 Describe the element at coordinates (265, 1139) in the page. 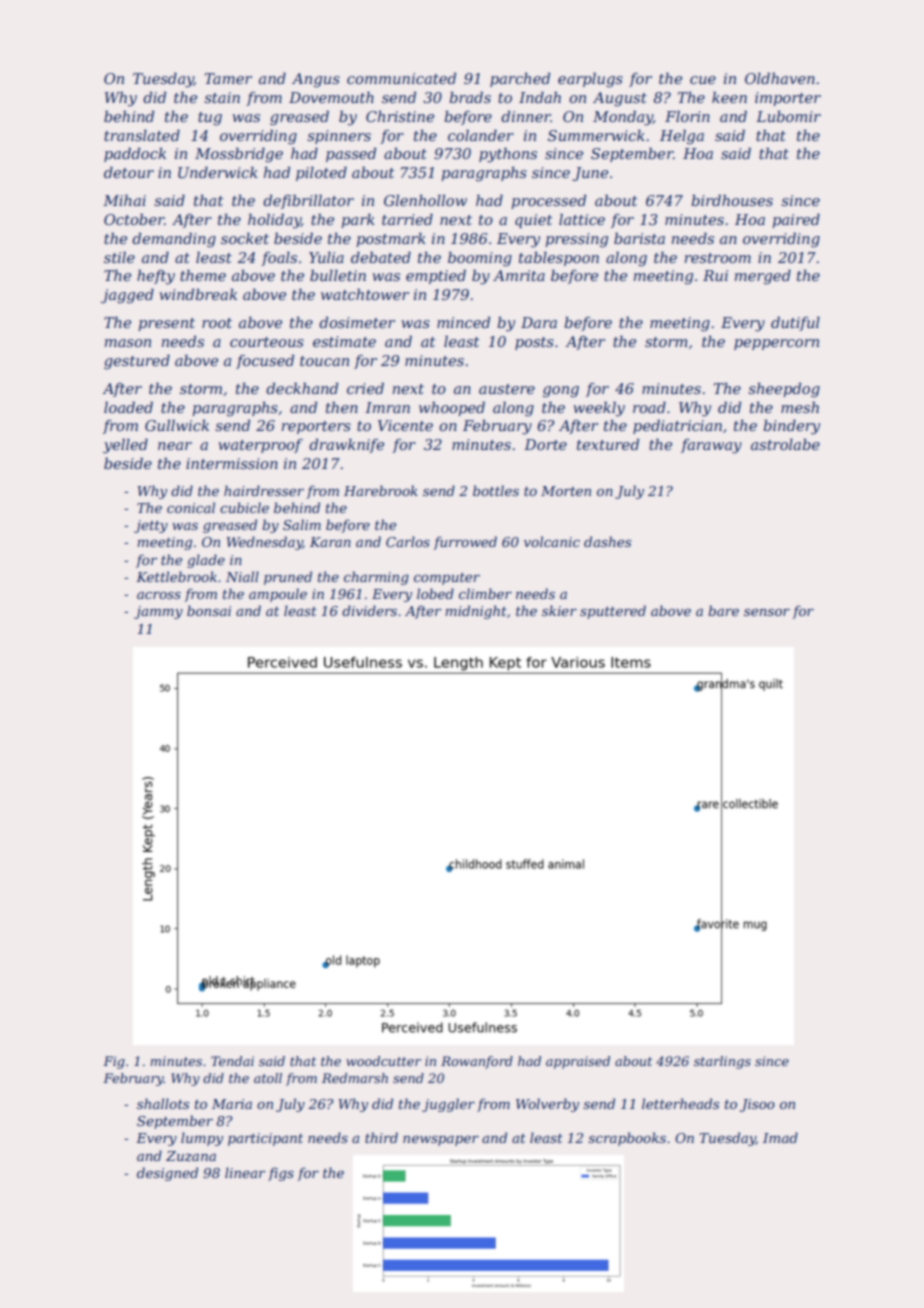

I see `participant` at that location.
